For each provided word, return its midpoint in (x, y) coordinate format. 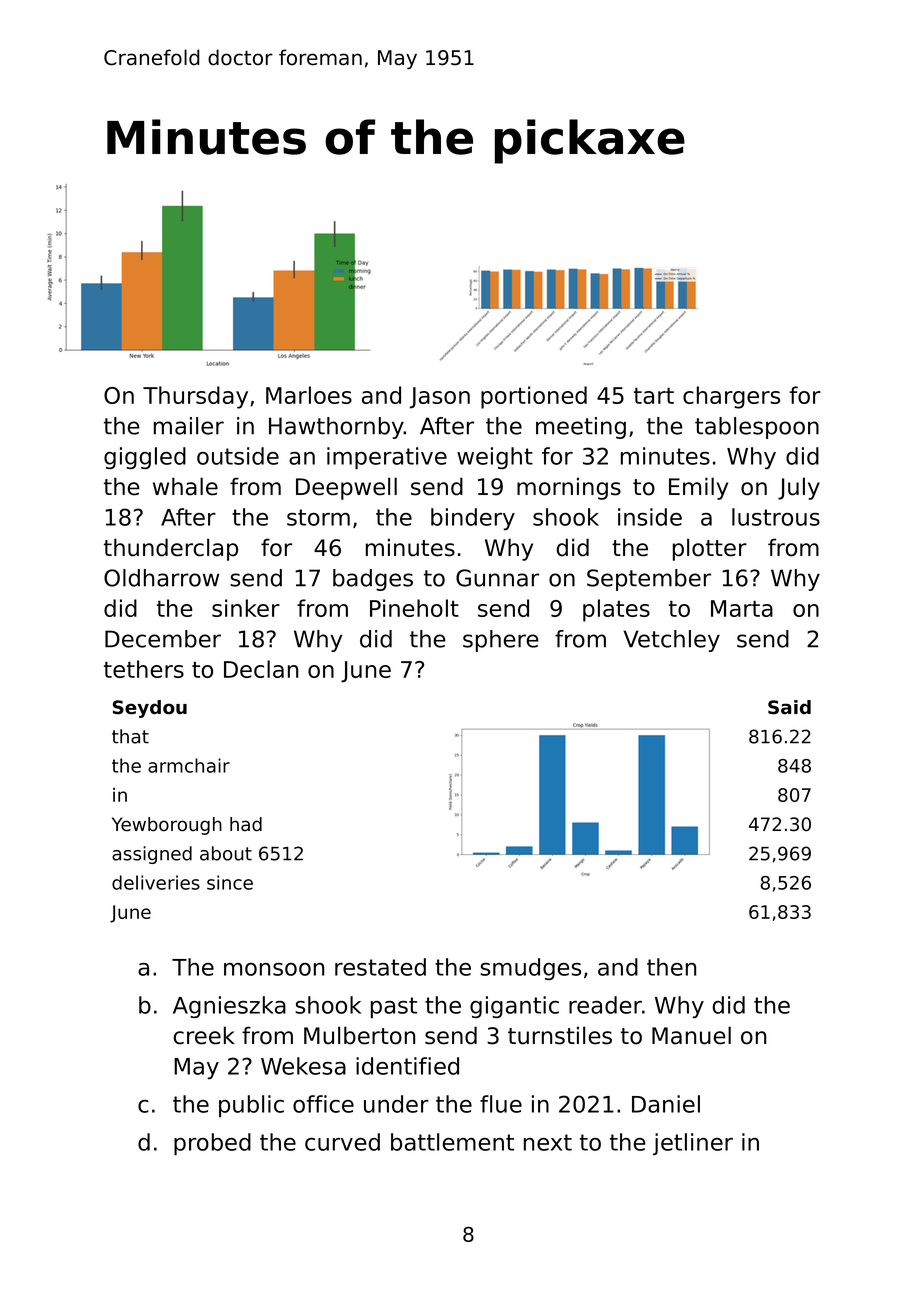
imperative (387, 458)
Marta (742, 608)
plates (616, 610)
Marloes (309, 395)
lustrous (776, 517)
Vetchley (671, 641)
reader (605, 1005)
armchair (189, 765)
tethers (144, 669)
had (246, 824)
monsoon (274, 969)
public (251, 1106)
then (671, 967)
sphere (501, 641)
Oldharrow (161, 578)
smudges (530, 969)
